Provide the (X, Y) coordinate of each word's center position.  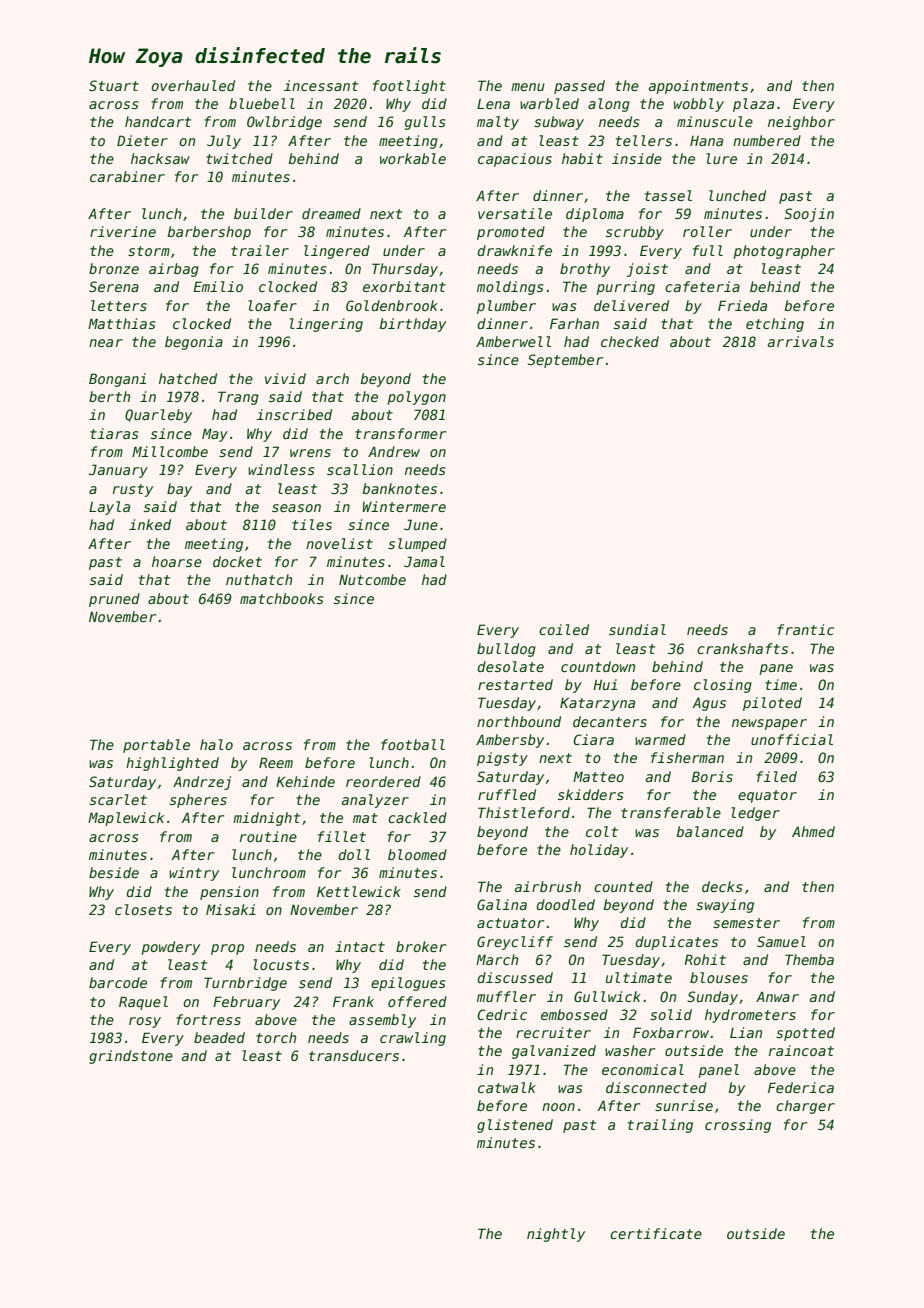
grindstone (131, 1057)
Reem (276, 762)
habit (582, 158)
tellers (644, 140)
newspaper (769, 724)
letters (119, 305)
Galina (502, 904)
